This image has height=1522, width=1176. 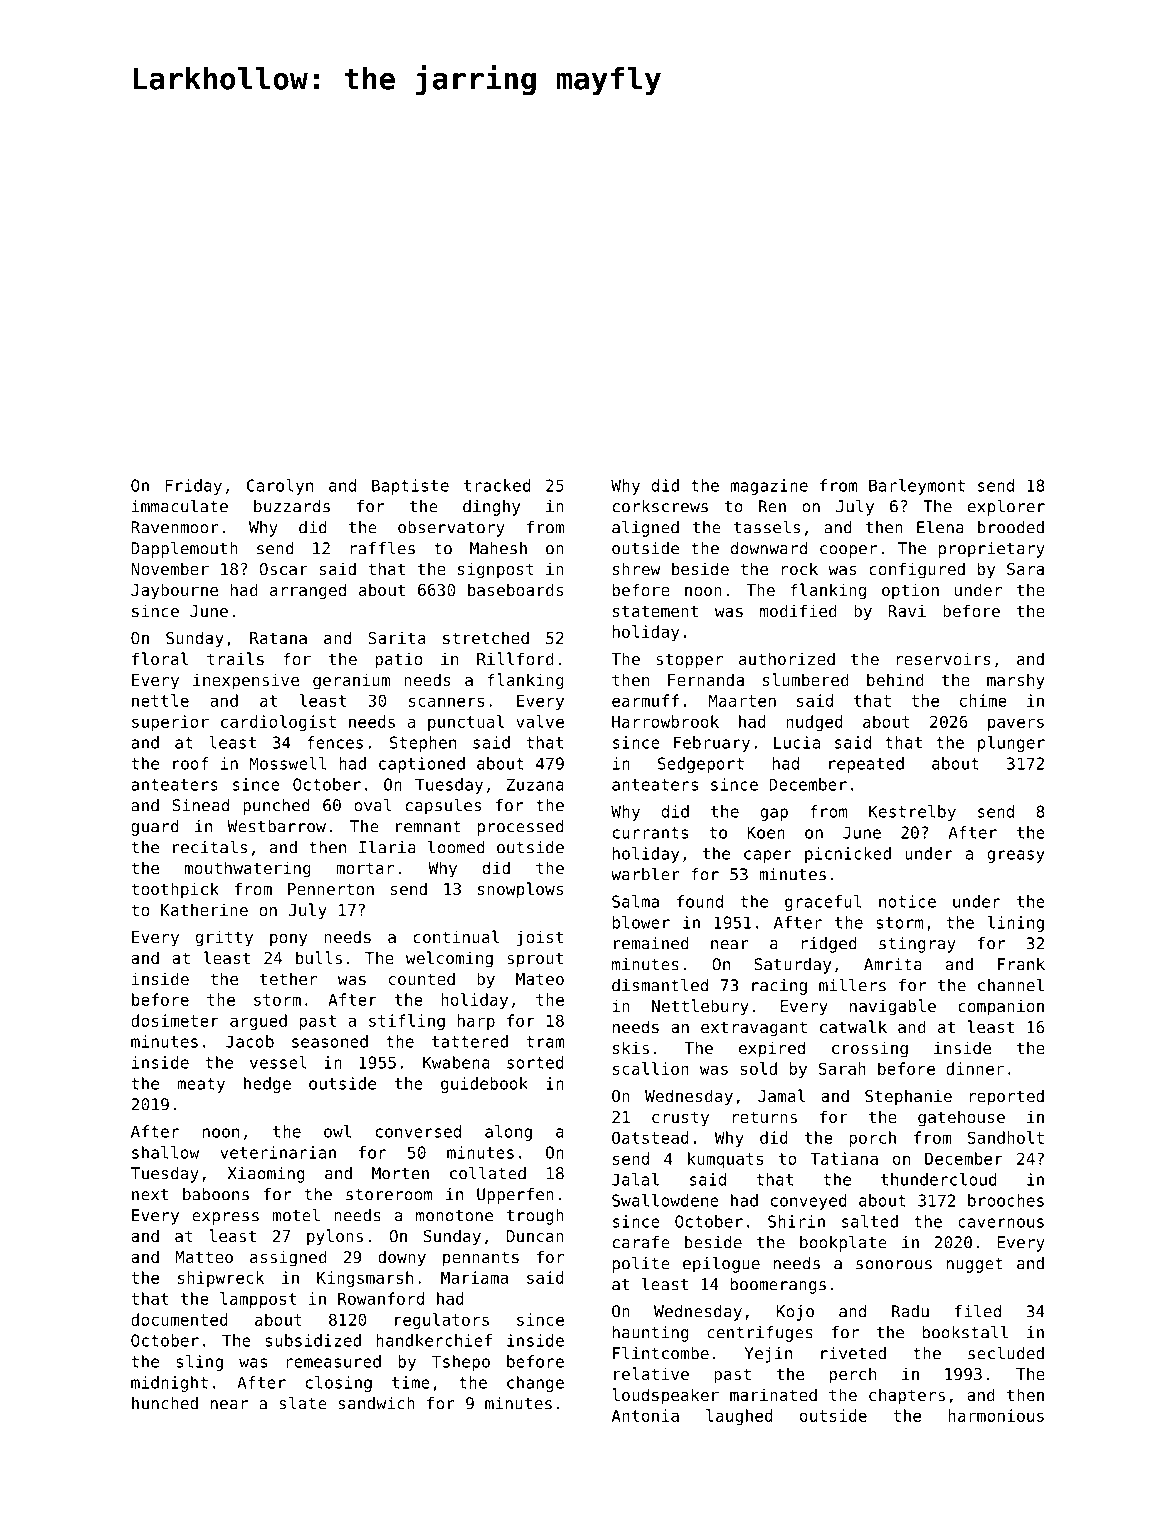 I want to click on Antonia, so click(x=645, y=1415).
